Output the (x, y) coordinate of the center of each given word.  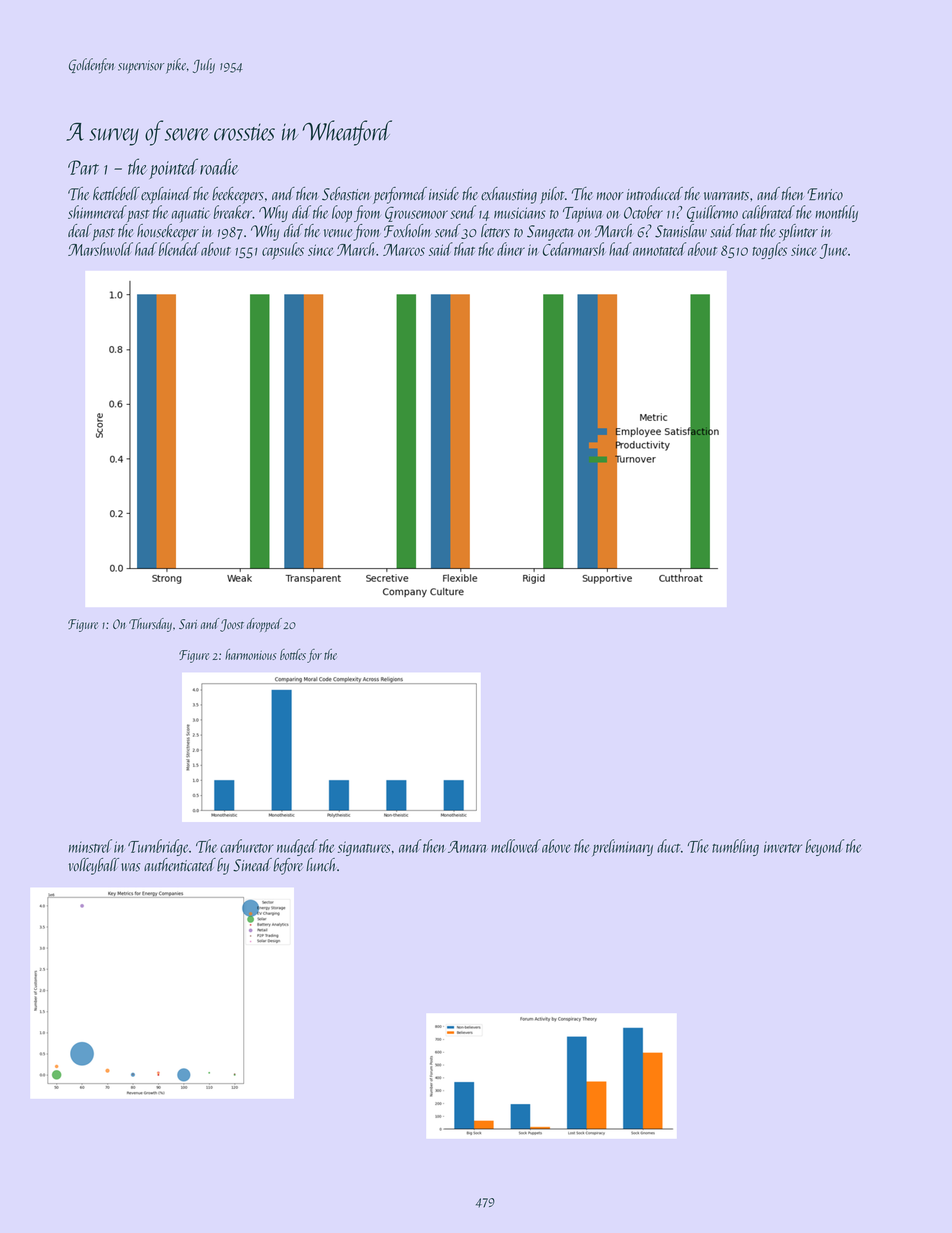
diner (511, 249)
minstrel (90, 846)
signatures (364, 848)
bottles (293, 654)
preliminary (622, 847)
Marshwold (100, 249)
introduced (655, 193)
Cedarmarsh (574, 249)
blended (179, 249)
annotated (659, 249)
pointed (173, 168)
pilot (552, 195)
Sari (188, 624)
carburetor (247, 846)
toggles (769, 250)
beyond (824, 847)
